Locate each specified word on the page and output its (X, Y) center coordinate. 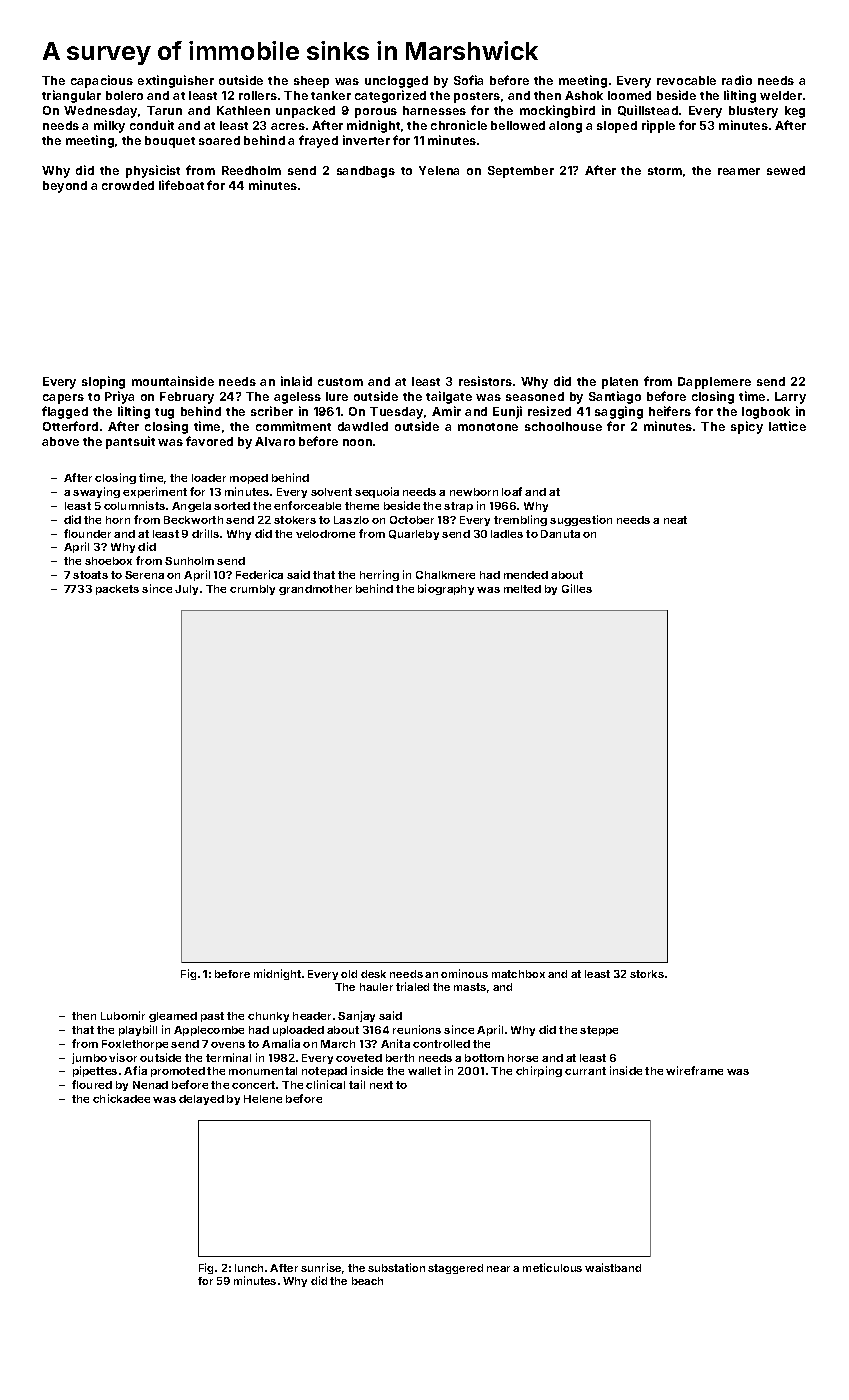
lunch (249, 1268)
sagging (619, 412)
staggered (455, 1269)
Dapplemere (714, 383)
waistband (613, 1267)
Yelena (439, 170)
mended (526, 575)
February (187, 398)
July (186, 590)
